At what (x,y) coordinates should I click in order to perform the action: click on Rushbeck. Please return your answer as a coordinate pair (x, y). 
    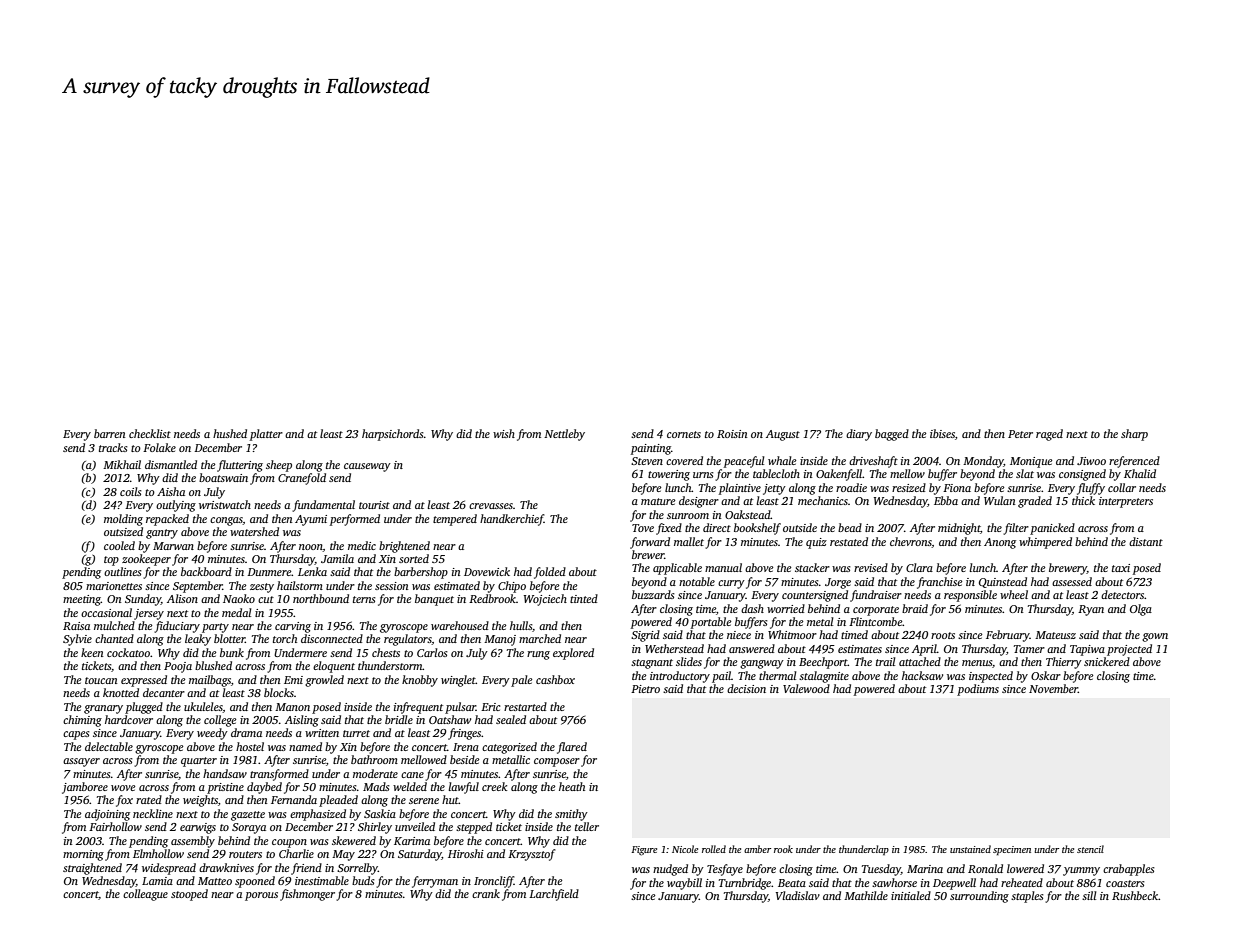
    Looking at the image, I should click on (1135, 895).
